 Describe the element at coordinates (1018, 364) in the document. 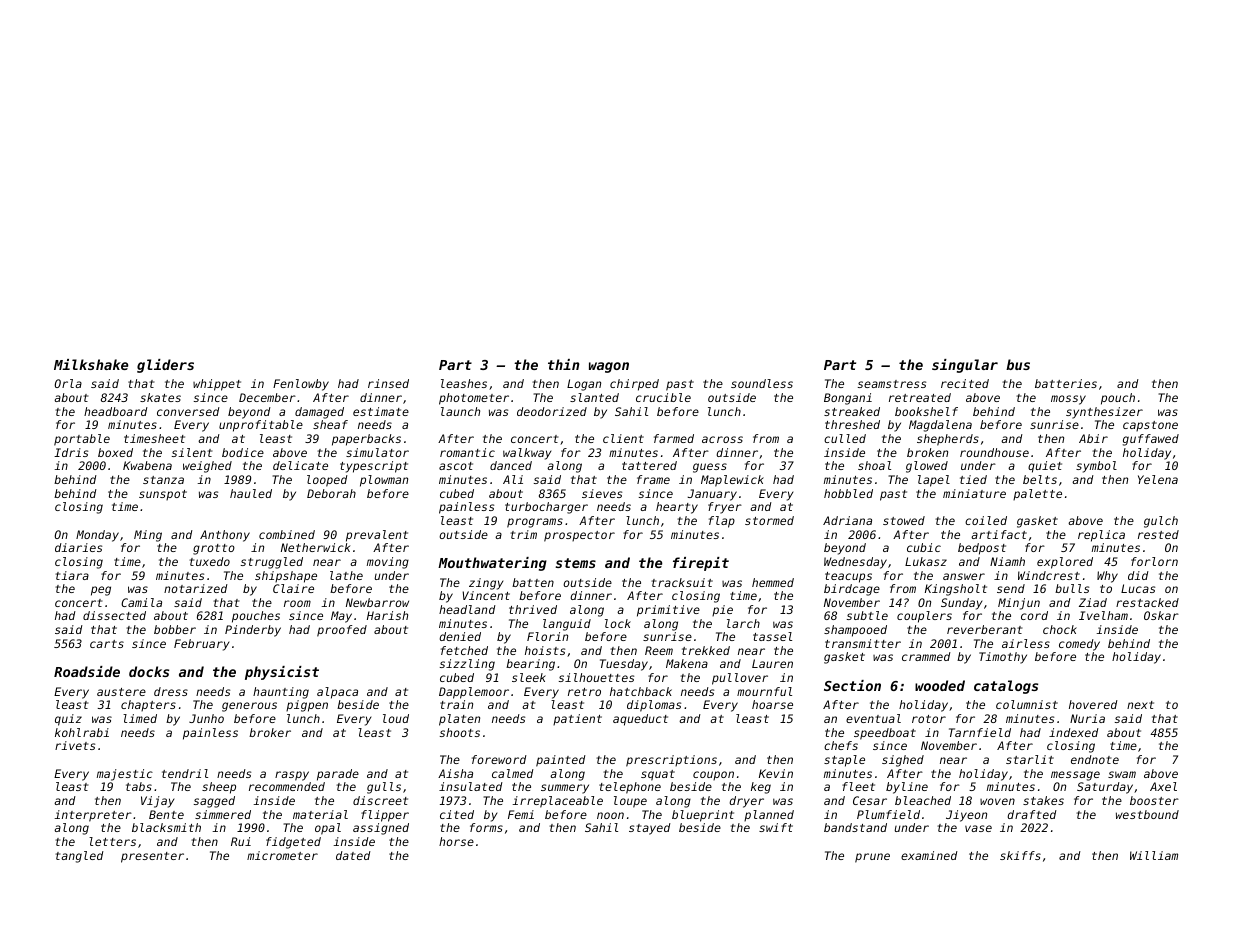

I see `bus` at that location.
